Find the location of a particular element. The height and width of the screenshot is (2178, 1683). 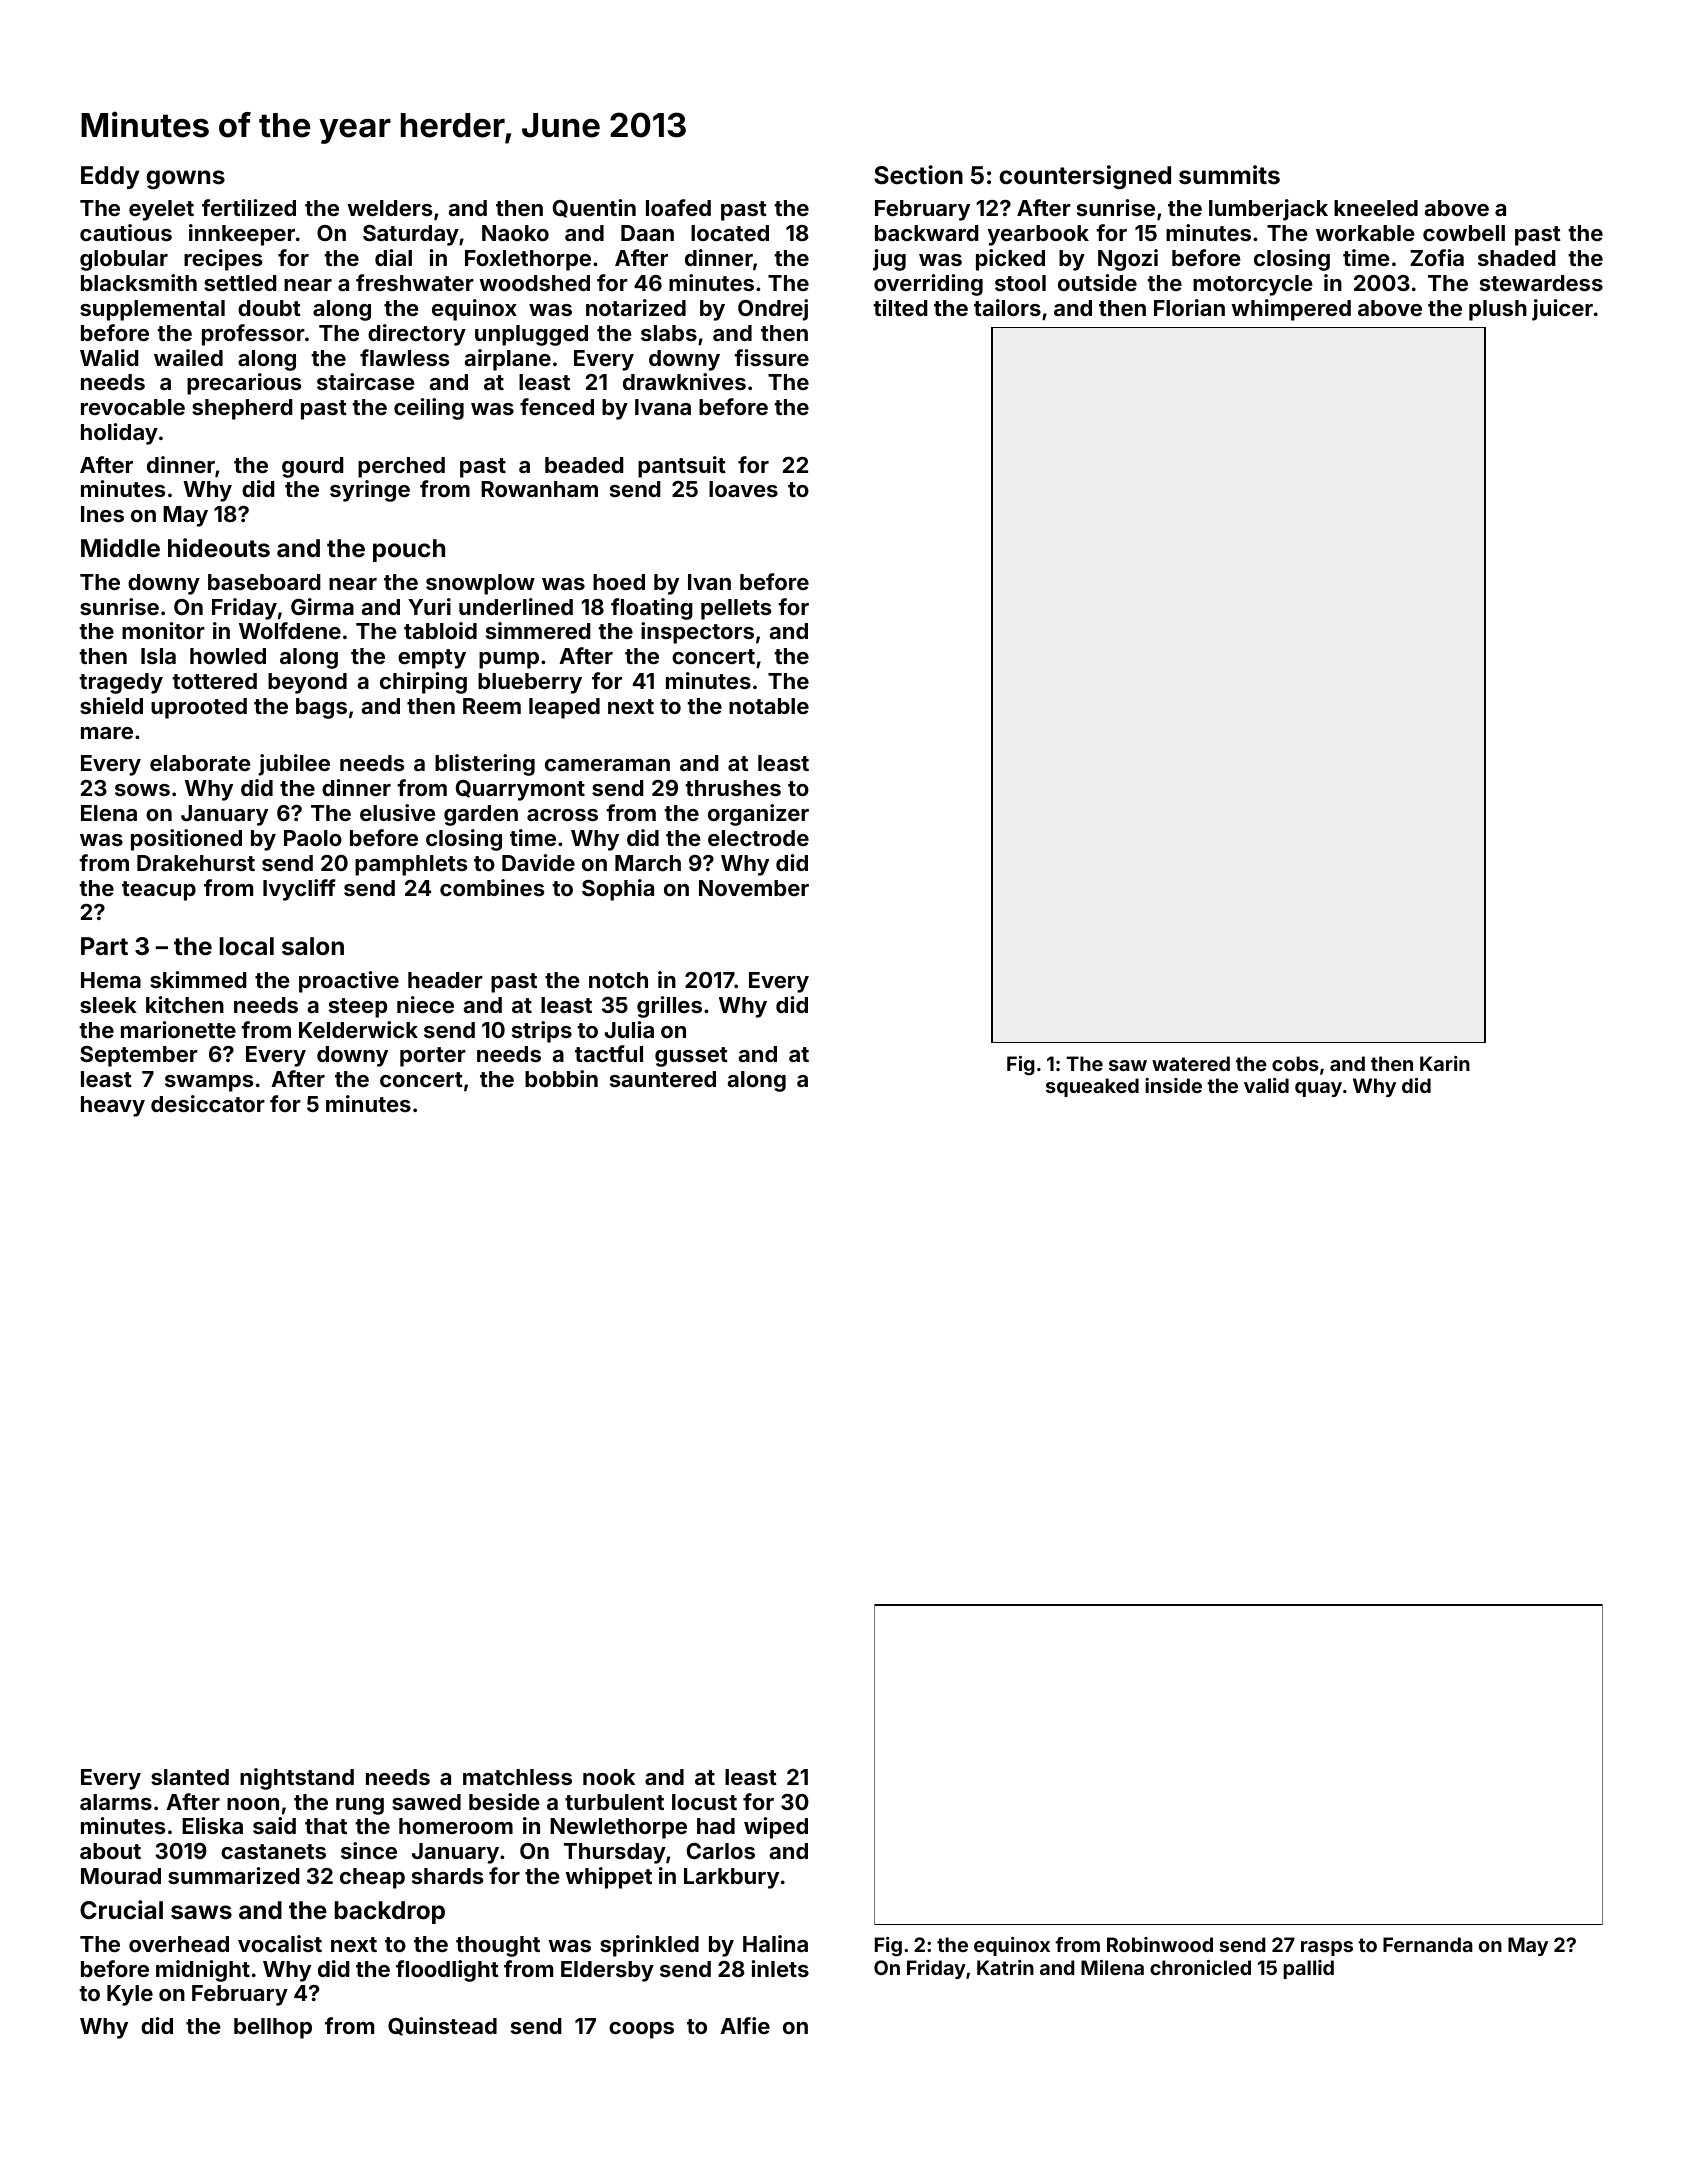

wiped is located at coordinates (776, 1828).
